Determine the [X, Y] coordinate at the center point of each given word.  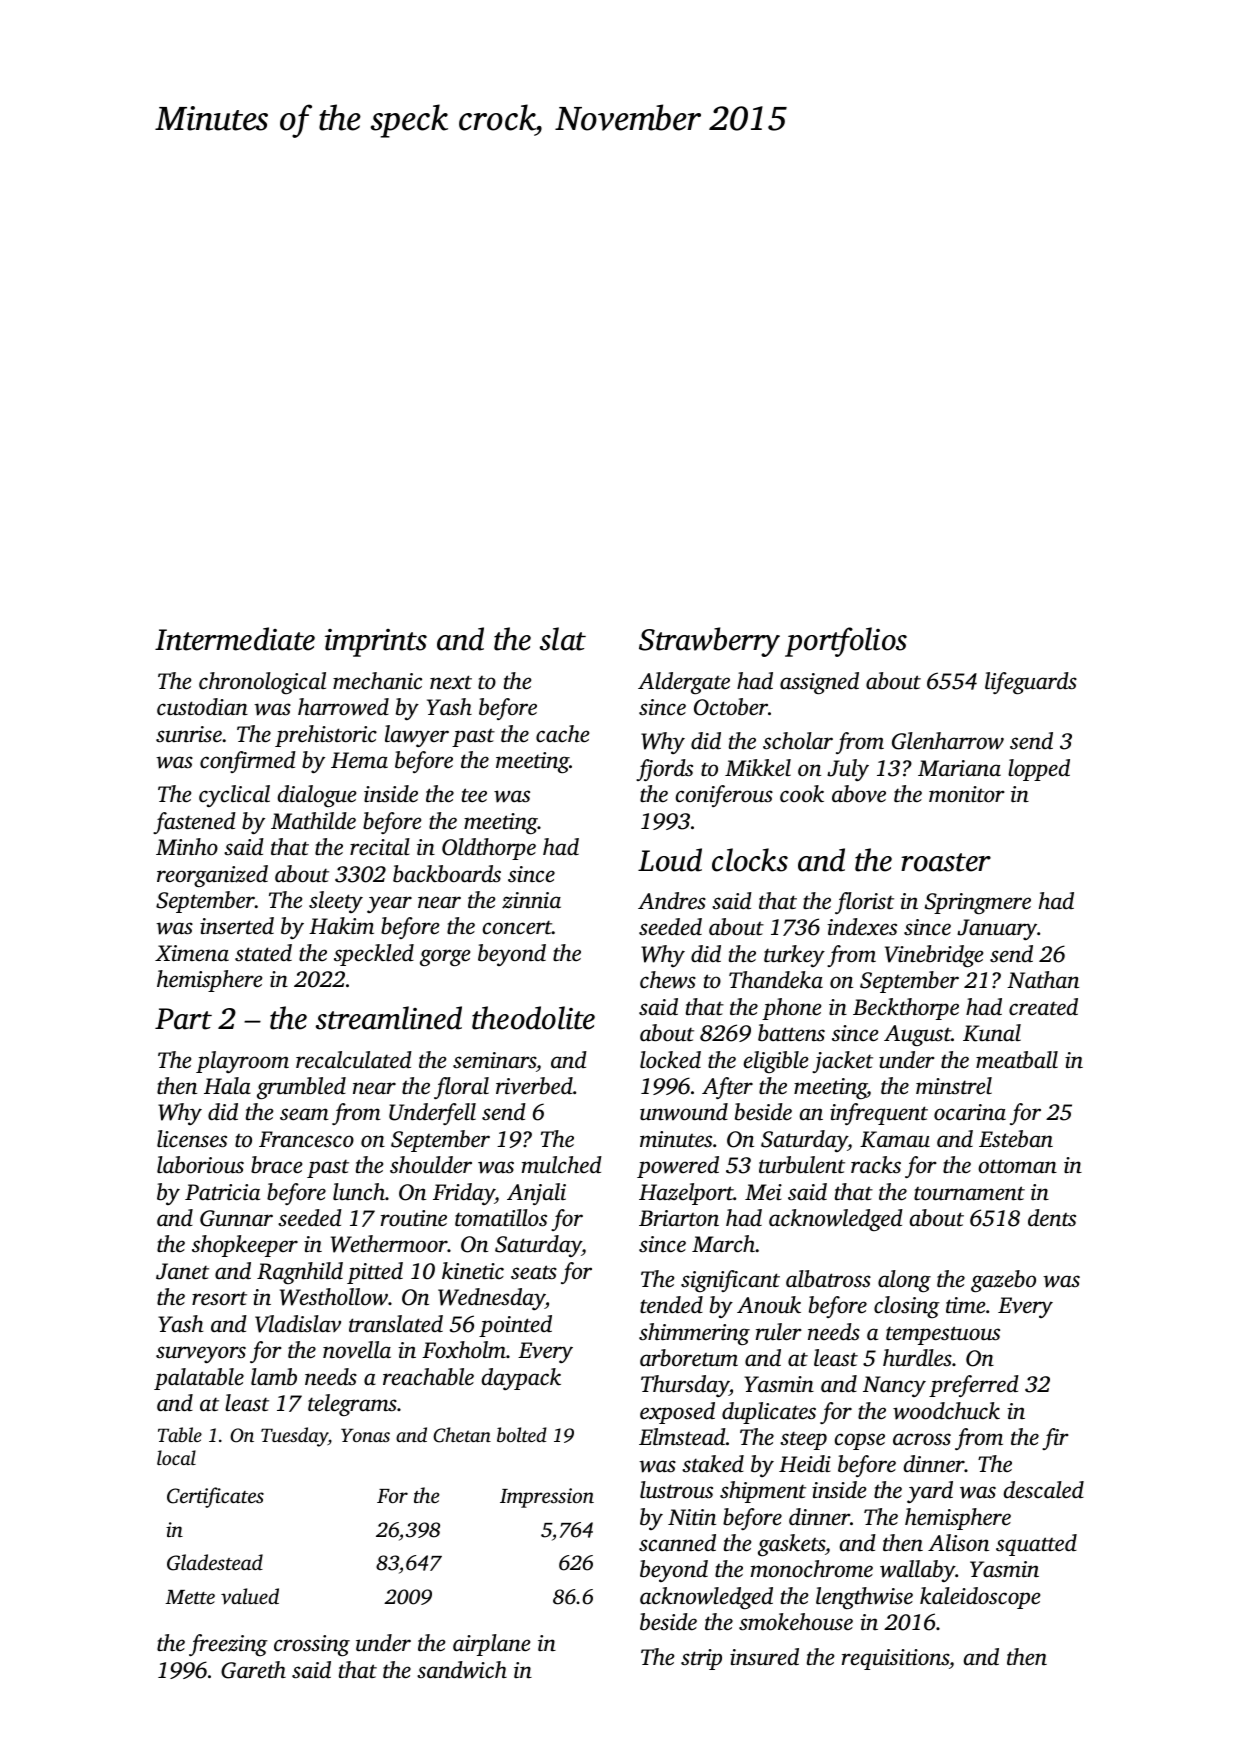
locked [670, 1060]
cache [562, 733]
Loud [670, 860]
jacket [842, 1062]
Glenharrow [948, 741]
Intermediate [235, 639]
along [904, 1281]
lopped [1039, 770]
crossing [312, 1645]
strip [701, 1659]
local [176, 1457]
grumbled [301, 1088]
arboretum [689, 1358]
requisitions [895, 1659]
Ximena [192, 953]
